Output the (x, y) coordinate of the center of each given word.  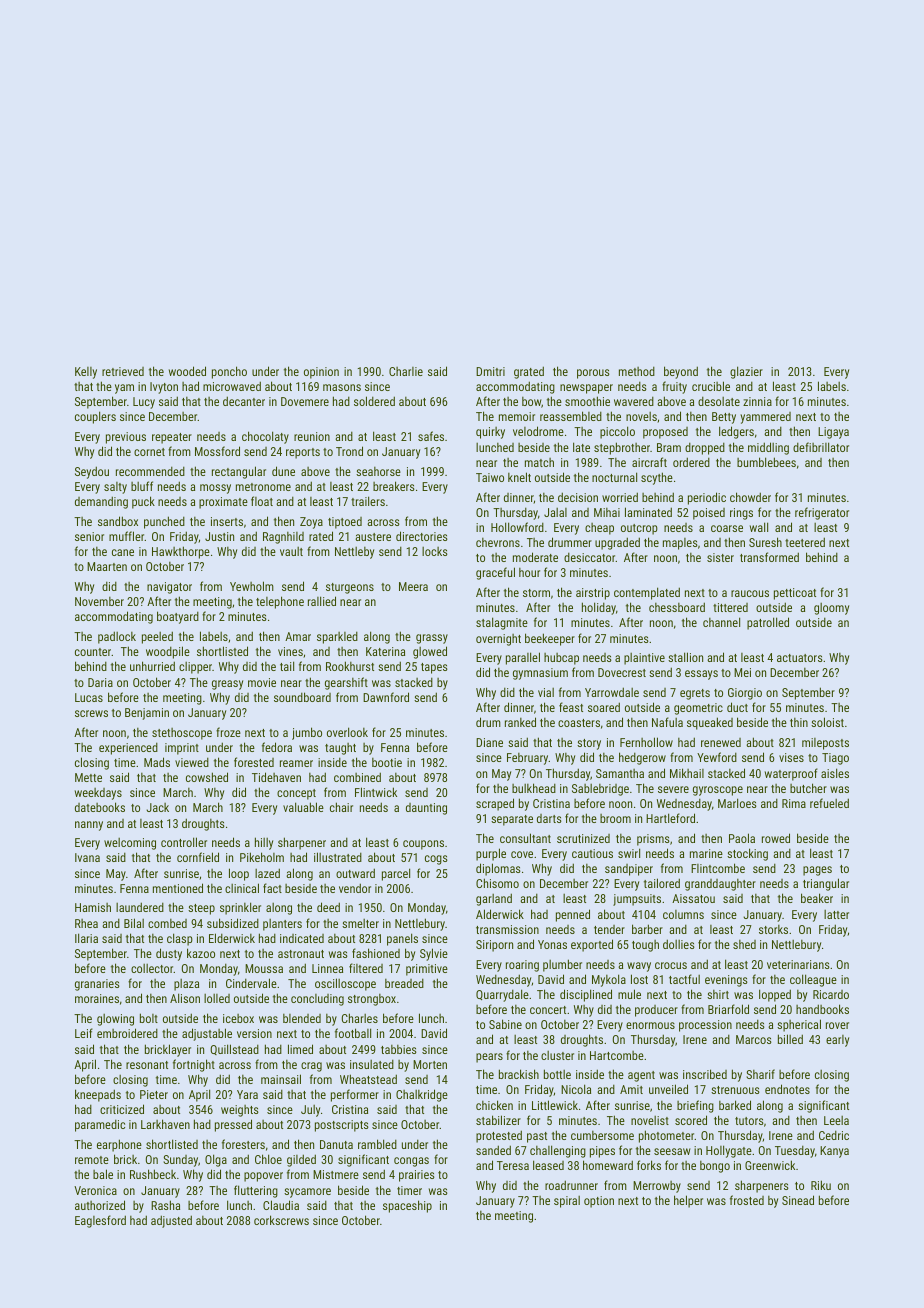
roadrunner (571, 1185)
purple (491, 854)
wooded (187, 371)
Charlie (406, 371)
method (637, 371)
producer (656, 1011)
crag (311, 1067)
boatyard (178, 617)
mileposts (825, 744)
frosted (747, 1200)
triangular (826, 884)
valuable (303, 807)
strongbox (372, 1000)
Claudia (281, 1205)
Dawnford (386, 697)
